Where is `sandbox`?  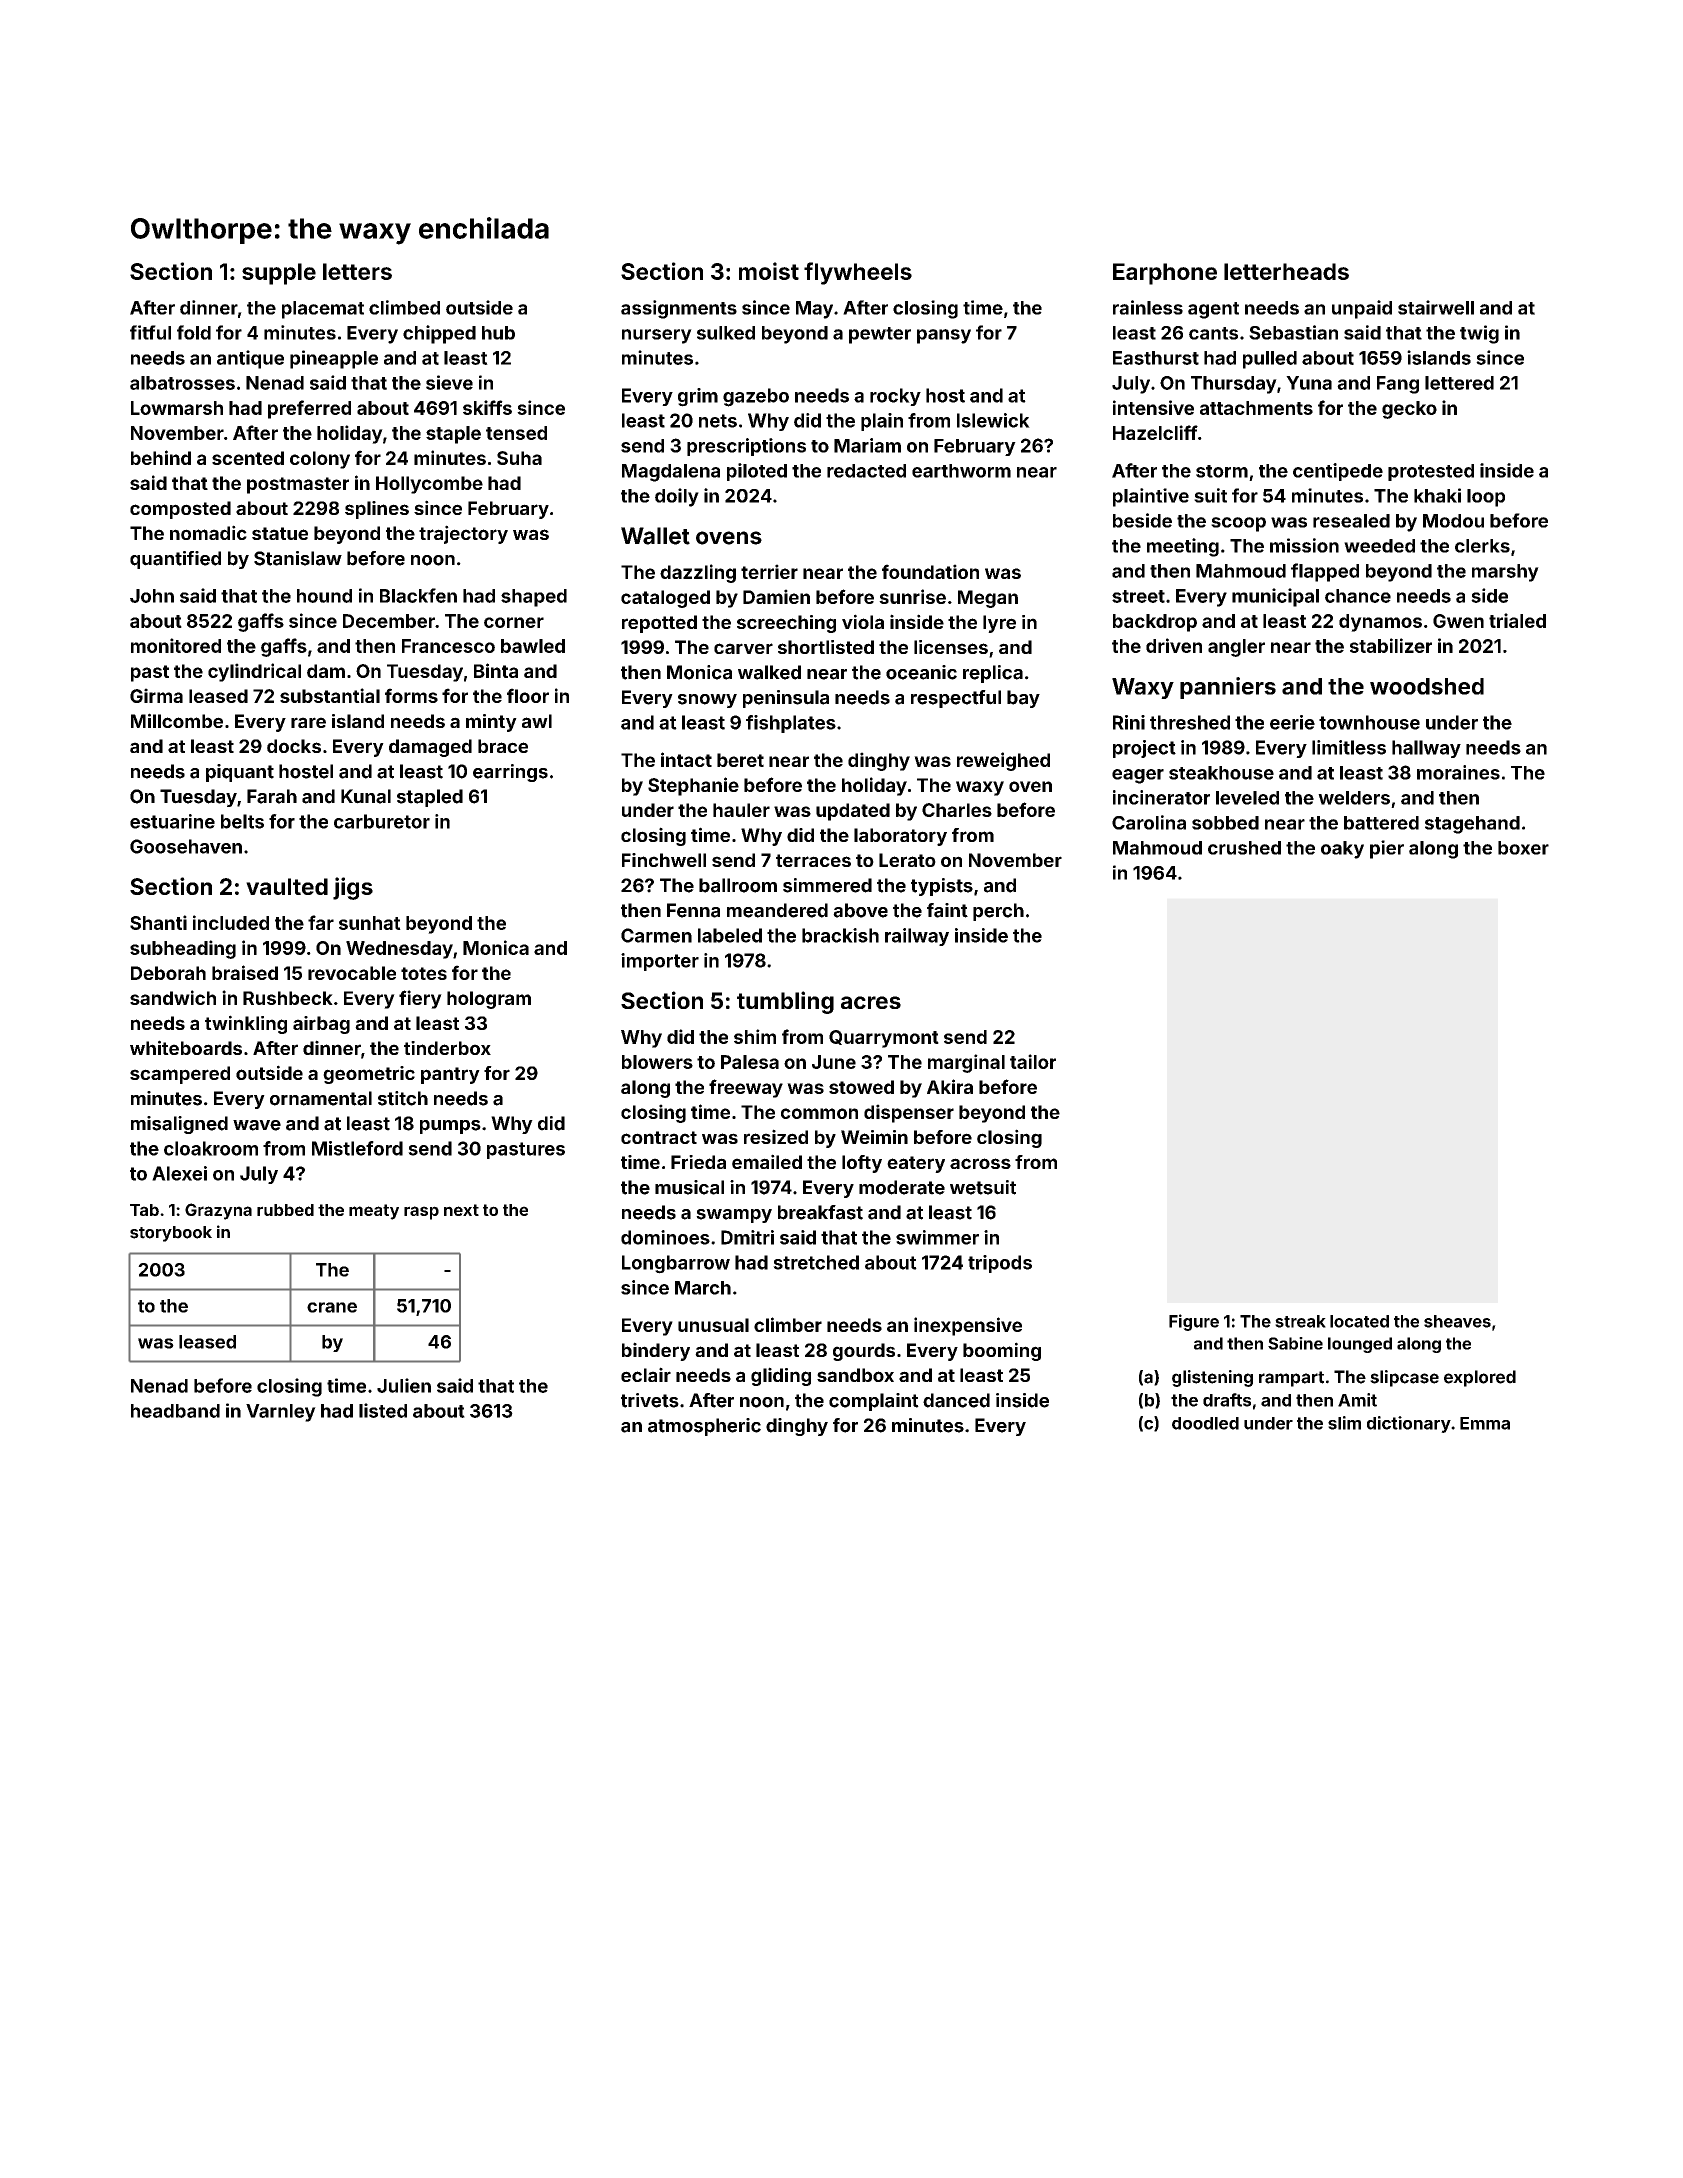 sandbox is located at coordinates (855, 1375).
